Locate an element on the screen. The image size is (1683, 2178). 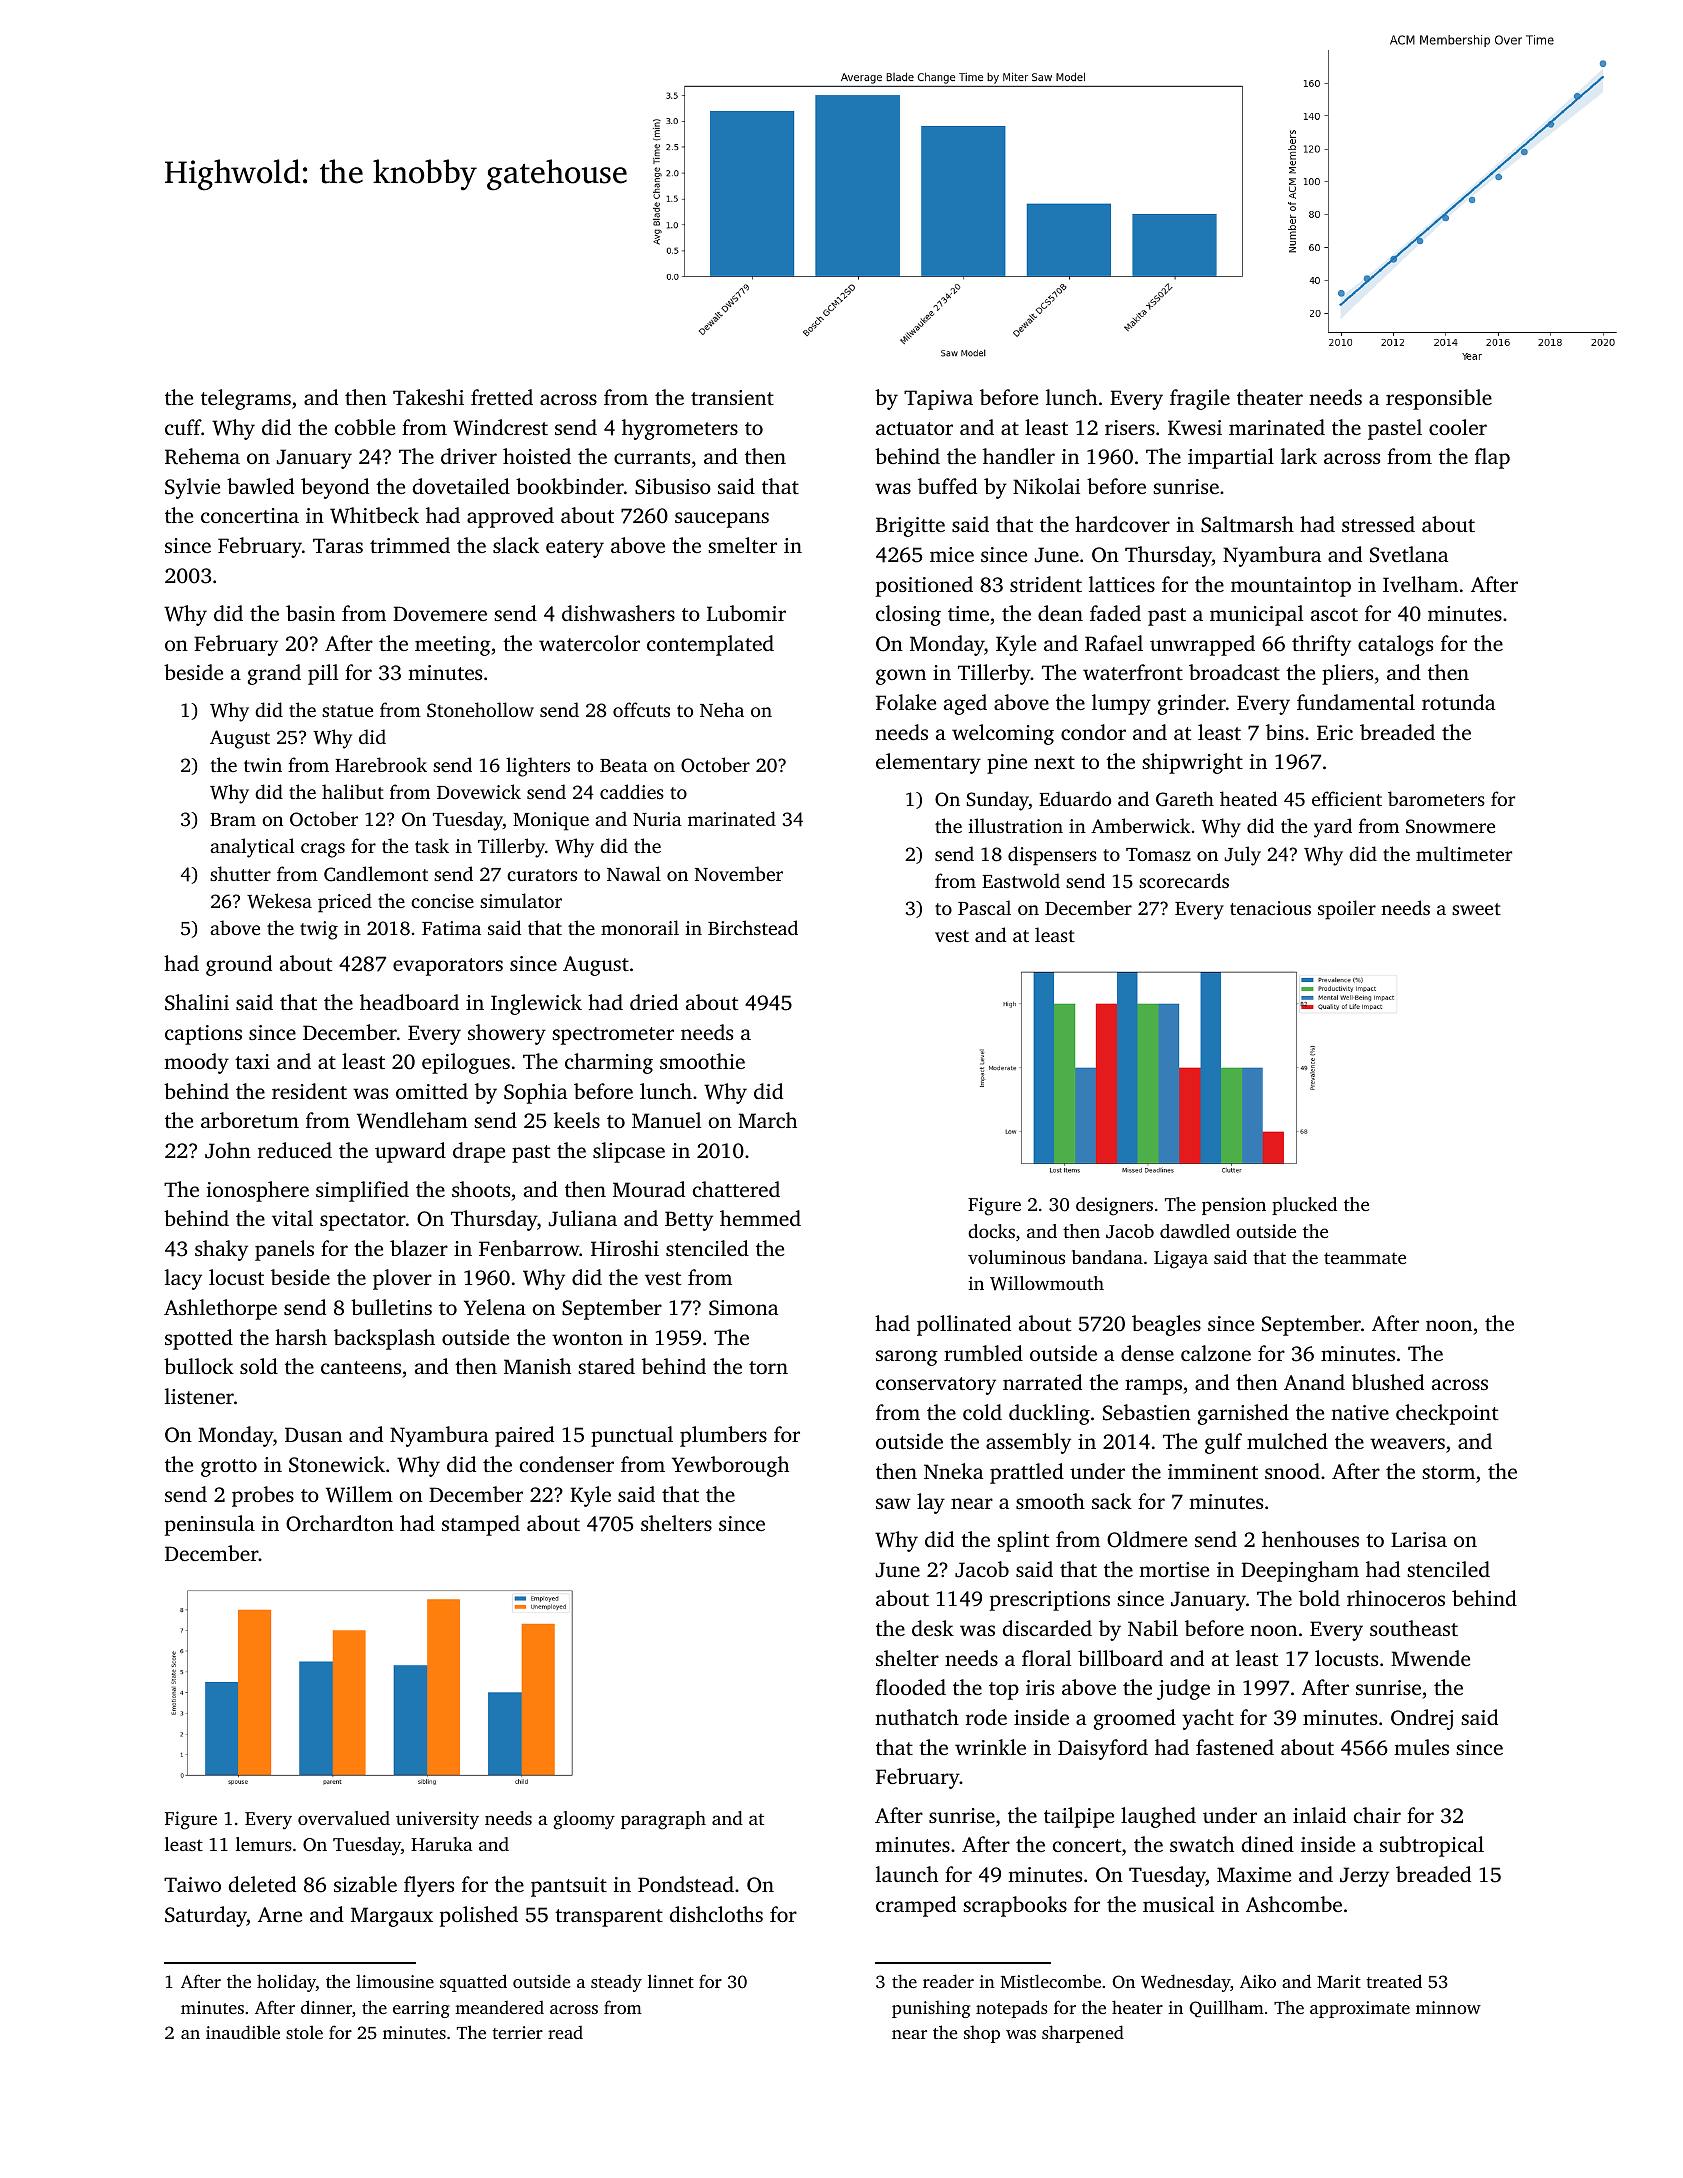
terrier is located at coordinates (517, 2032).
